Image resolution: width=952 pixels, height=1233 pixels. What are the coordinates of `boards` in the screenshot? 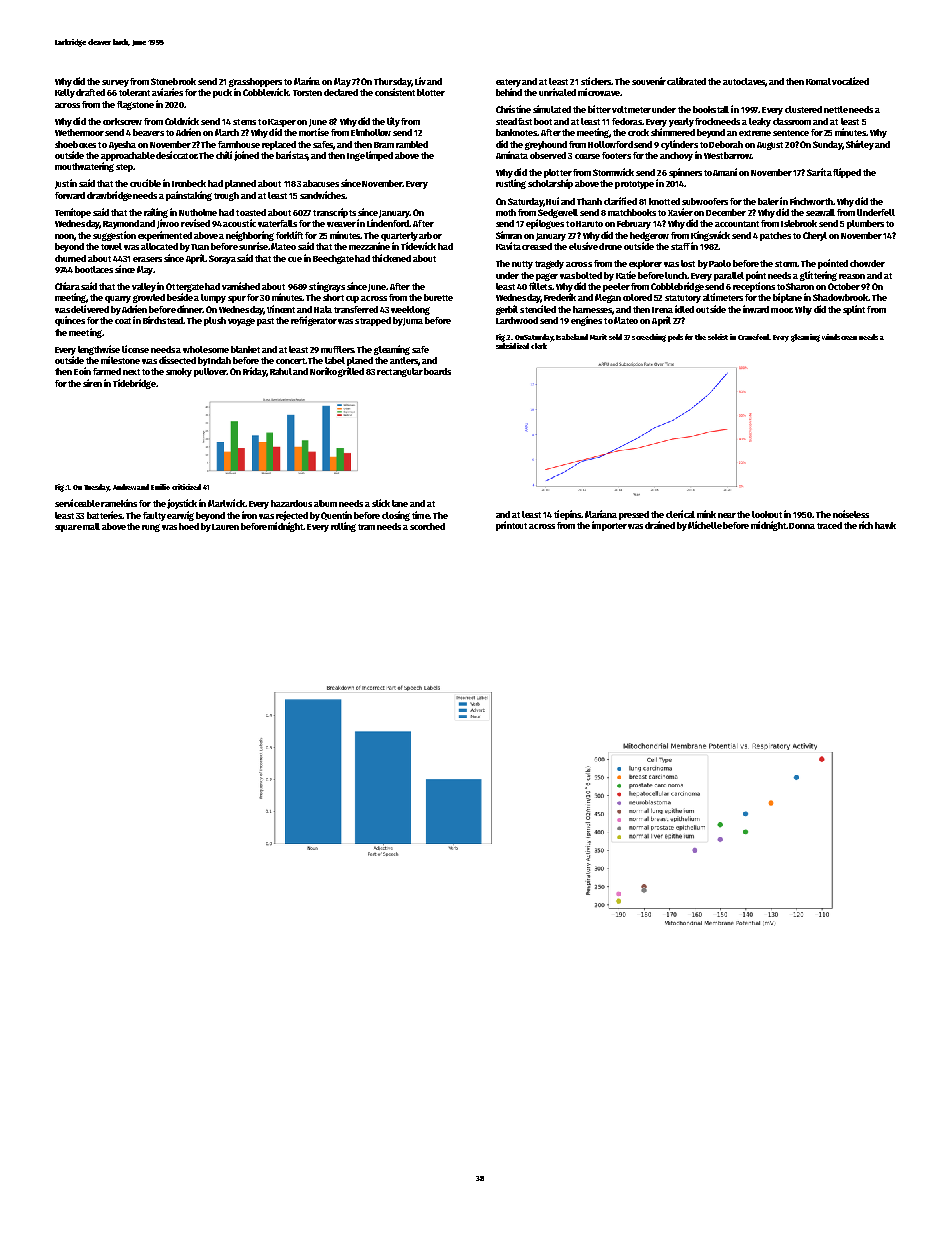 It's located at (437, 371).
